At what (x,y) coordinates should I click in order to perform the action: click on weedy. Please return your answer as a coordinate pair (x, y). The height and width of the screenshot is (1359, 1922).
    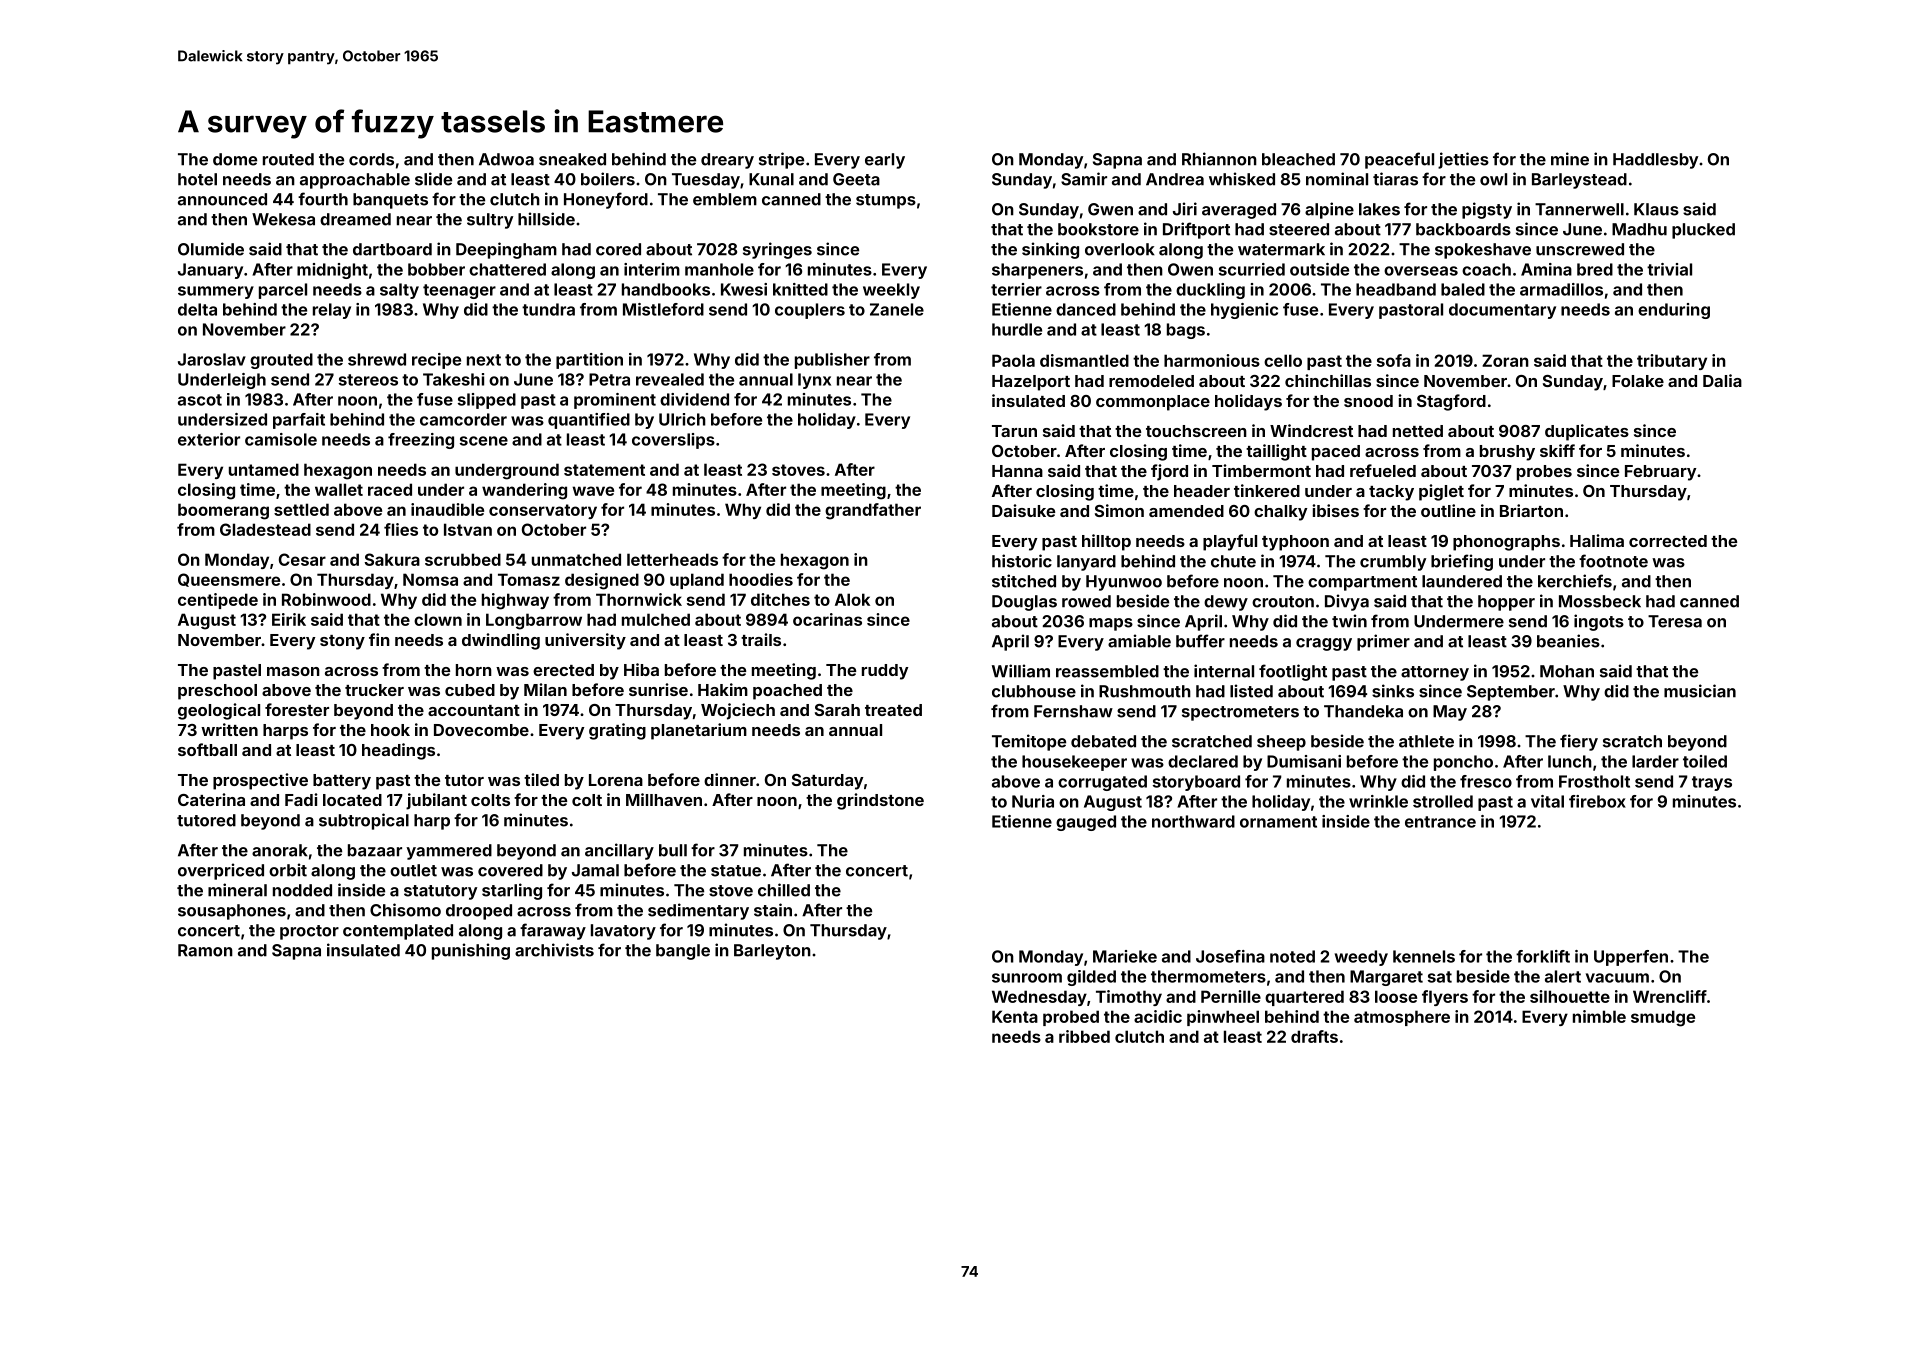
    Looking at the image, I should click on (1361, 958).
